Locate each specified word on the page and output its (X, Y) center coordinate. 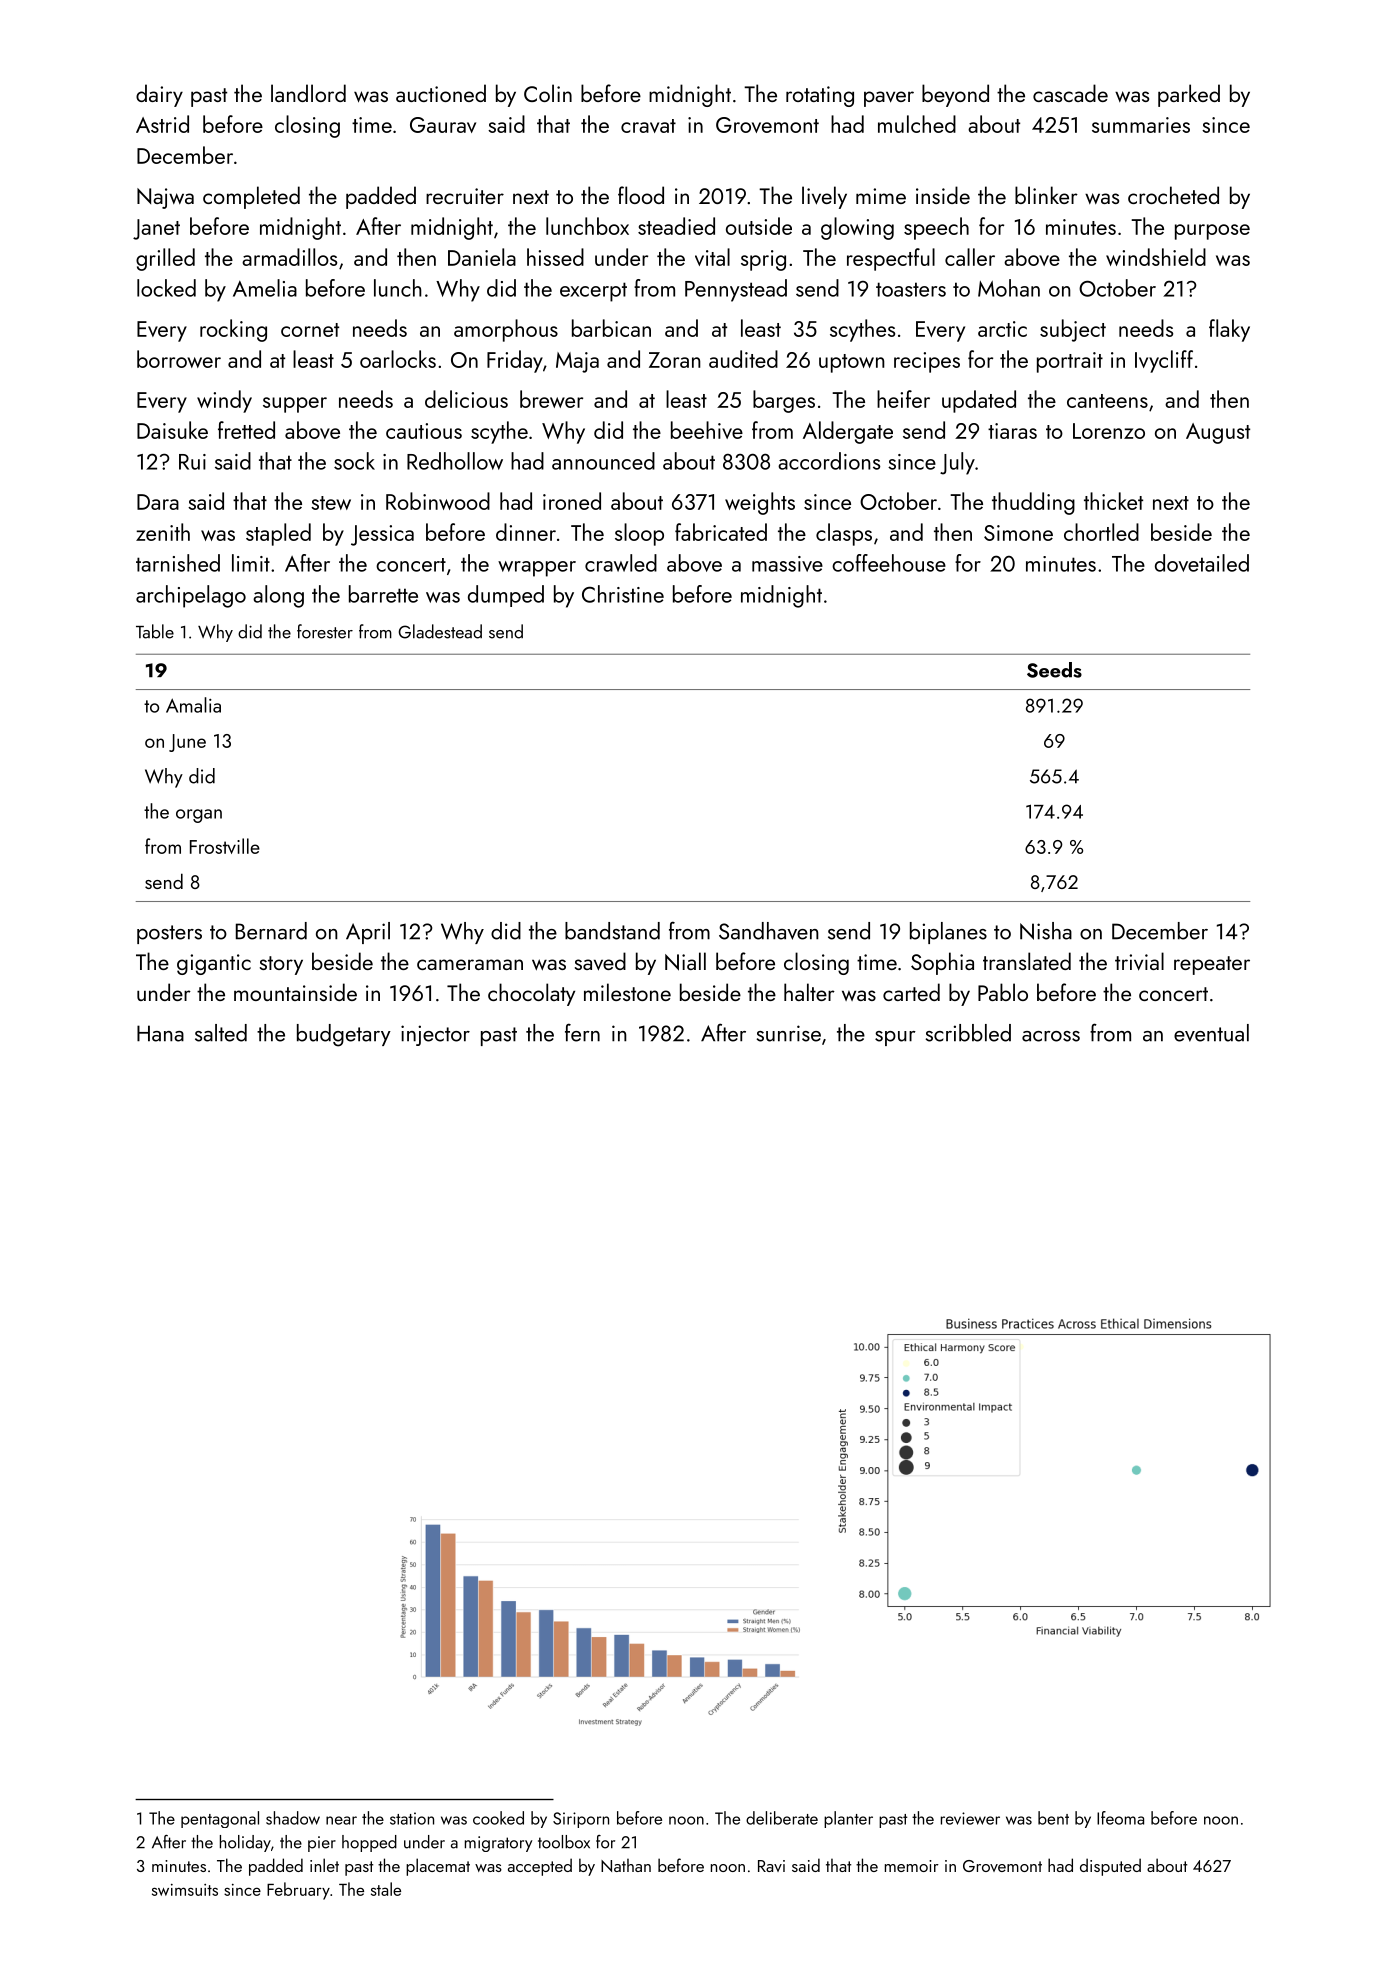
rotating (820, 96)
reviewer (970, 1818)
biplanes (948, 933)
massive (787, 564)
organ (199, 816)
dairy (159, 95)
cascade (1070, 93)
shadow (293, 1818)
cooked (498, 1818)
